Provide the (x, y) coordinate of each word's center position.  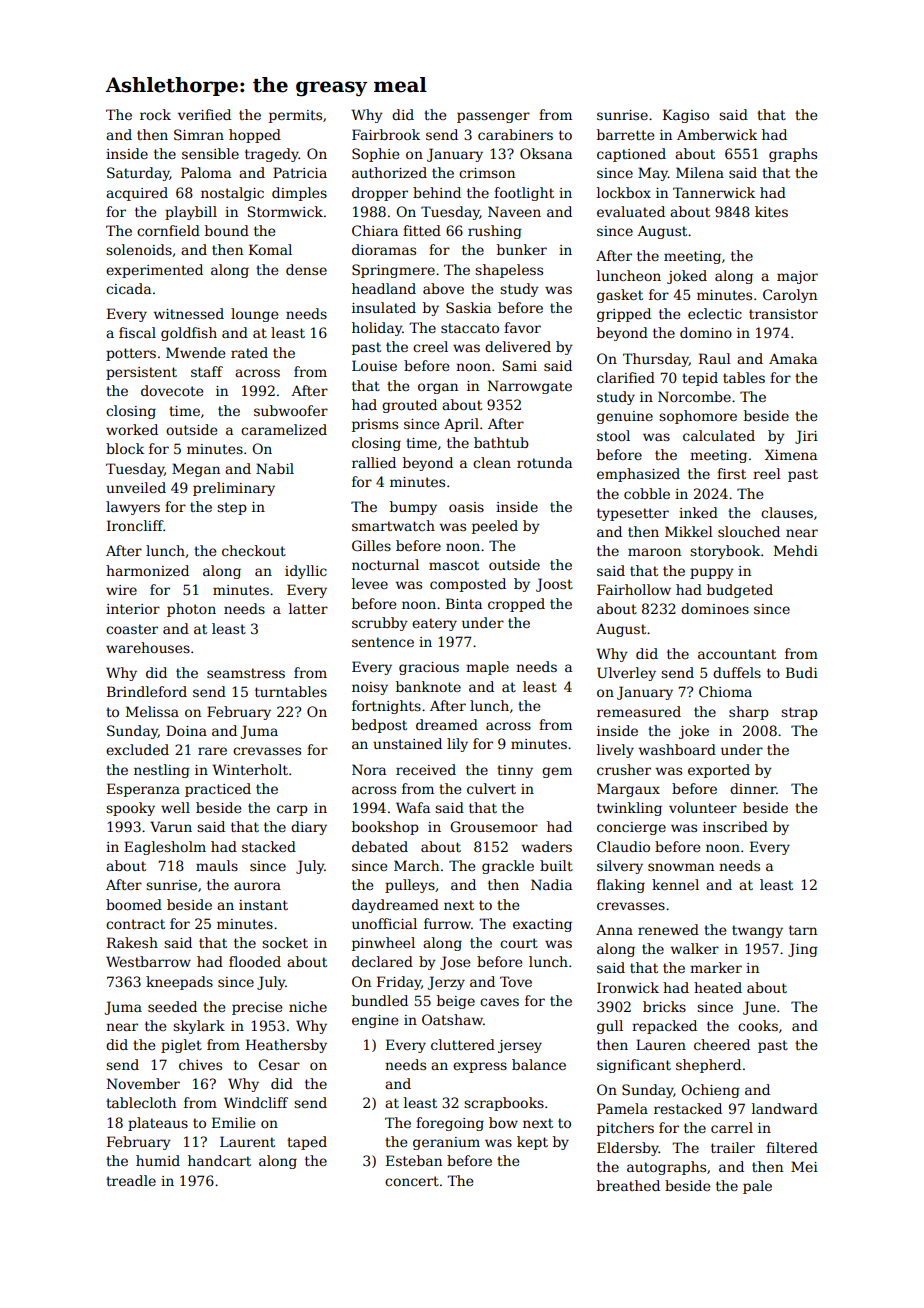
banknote (428, 686)
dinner (753, 788)
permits (295, 116)
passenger (493, 117)
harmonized (147, 570)
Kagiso (686, 116)
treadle (131, 1180)
